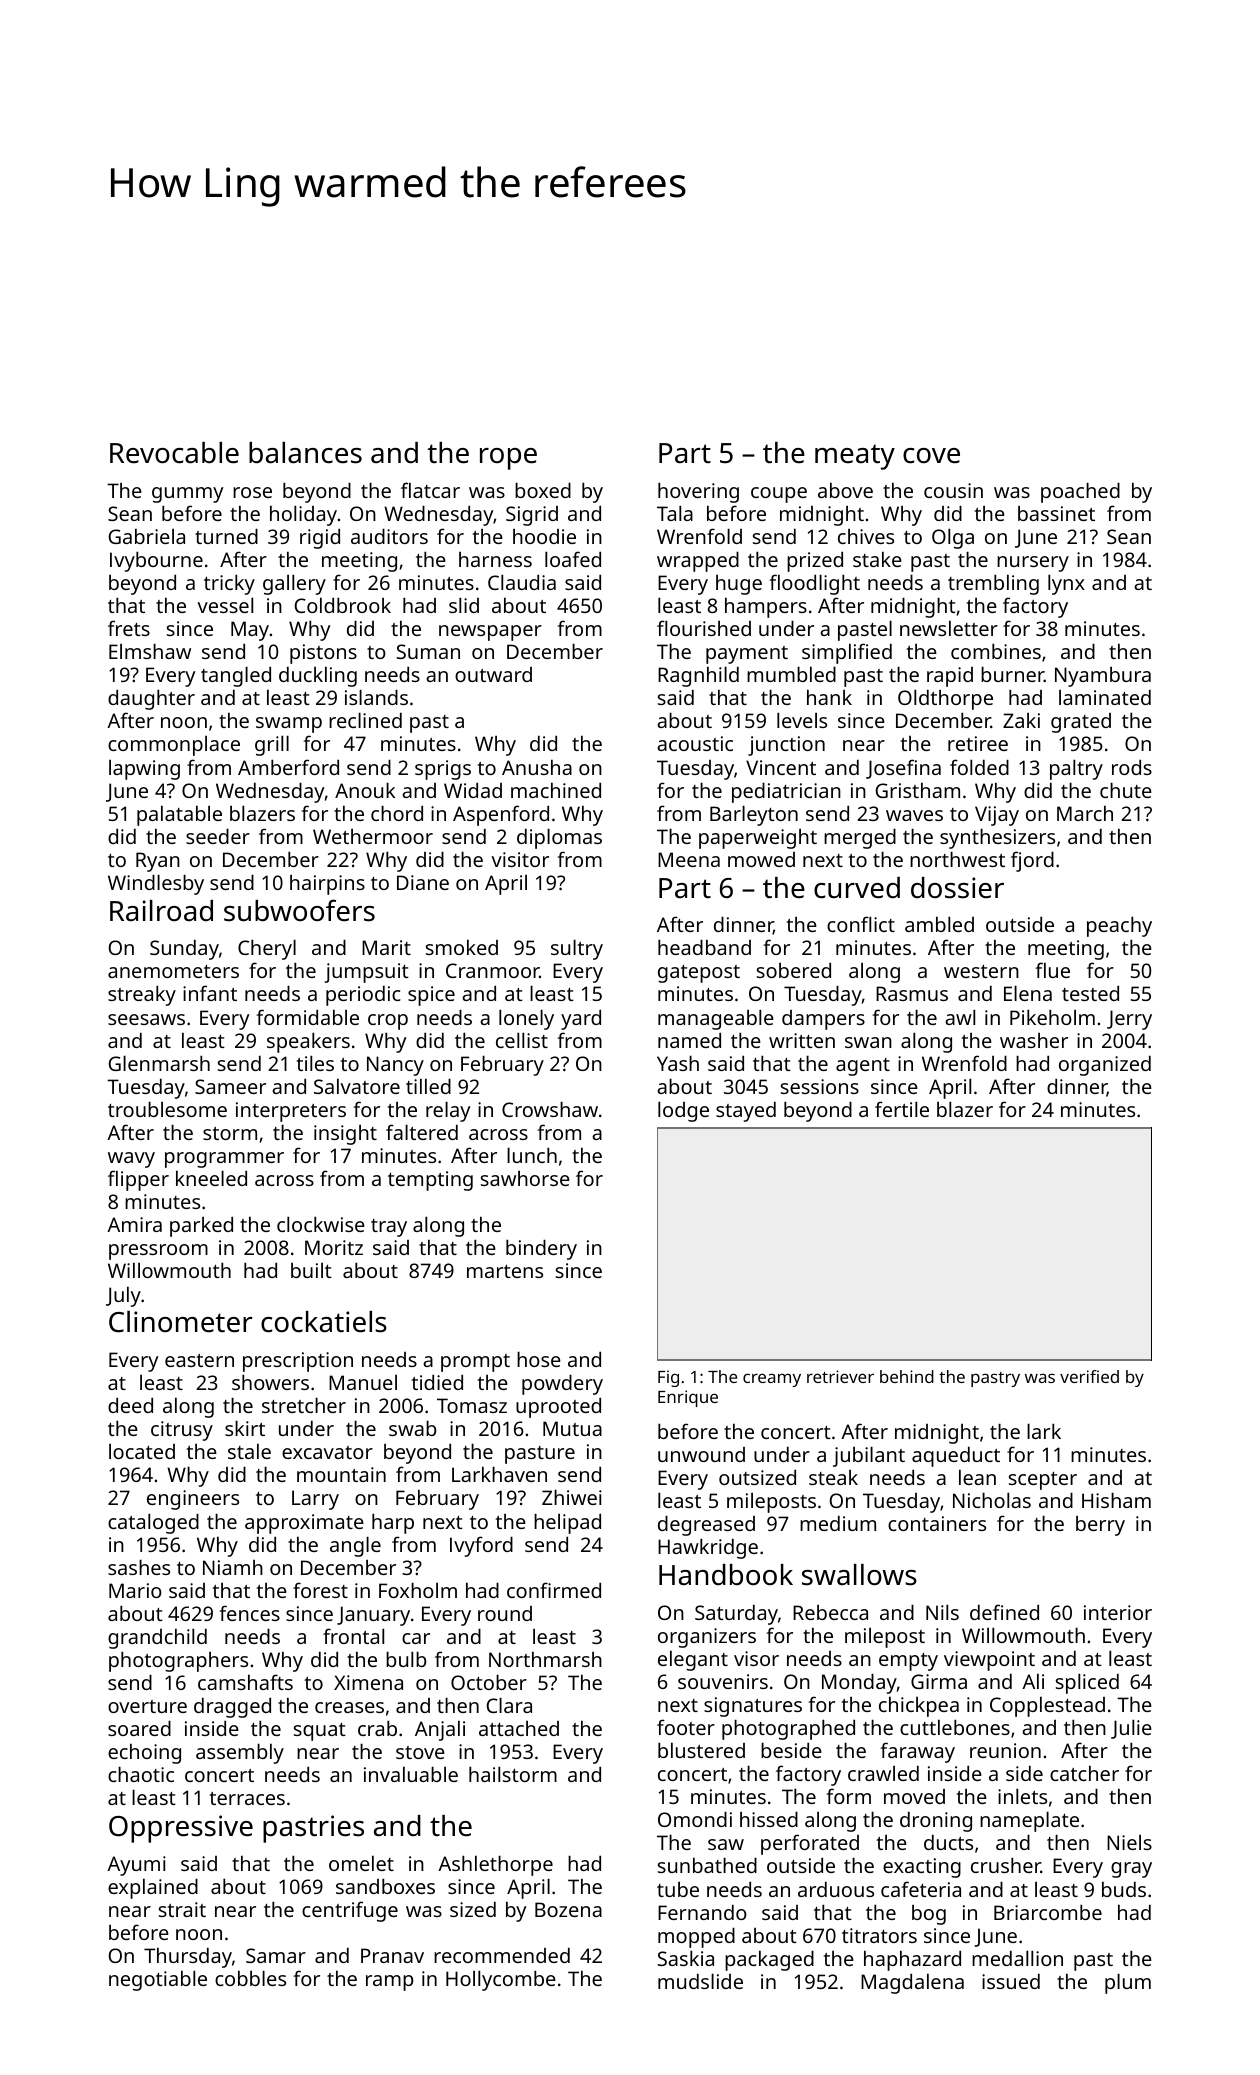 This screenshot has width=1260, height=2075. I want to click on rods, so click(1132, 767).
